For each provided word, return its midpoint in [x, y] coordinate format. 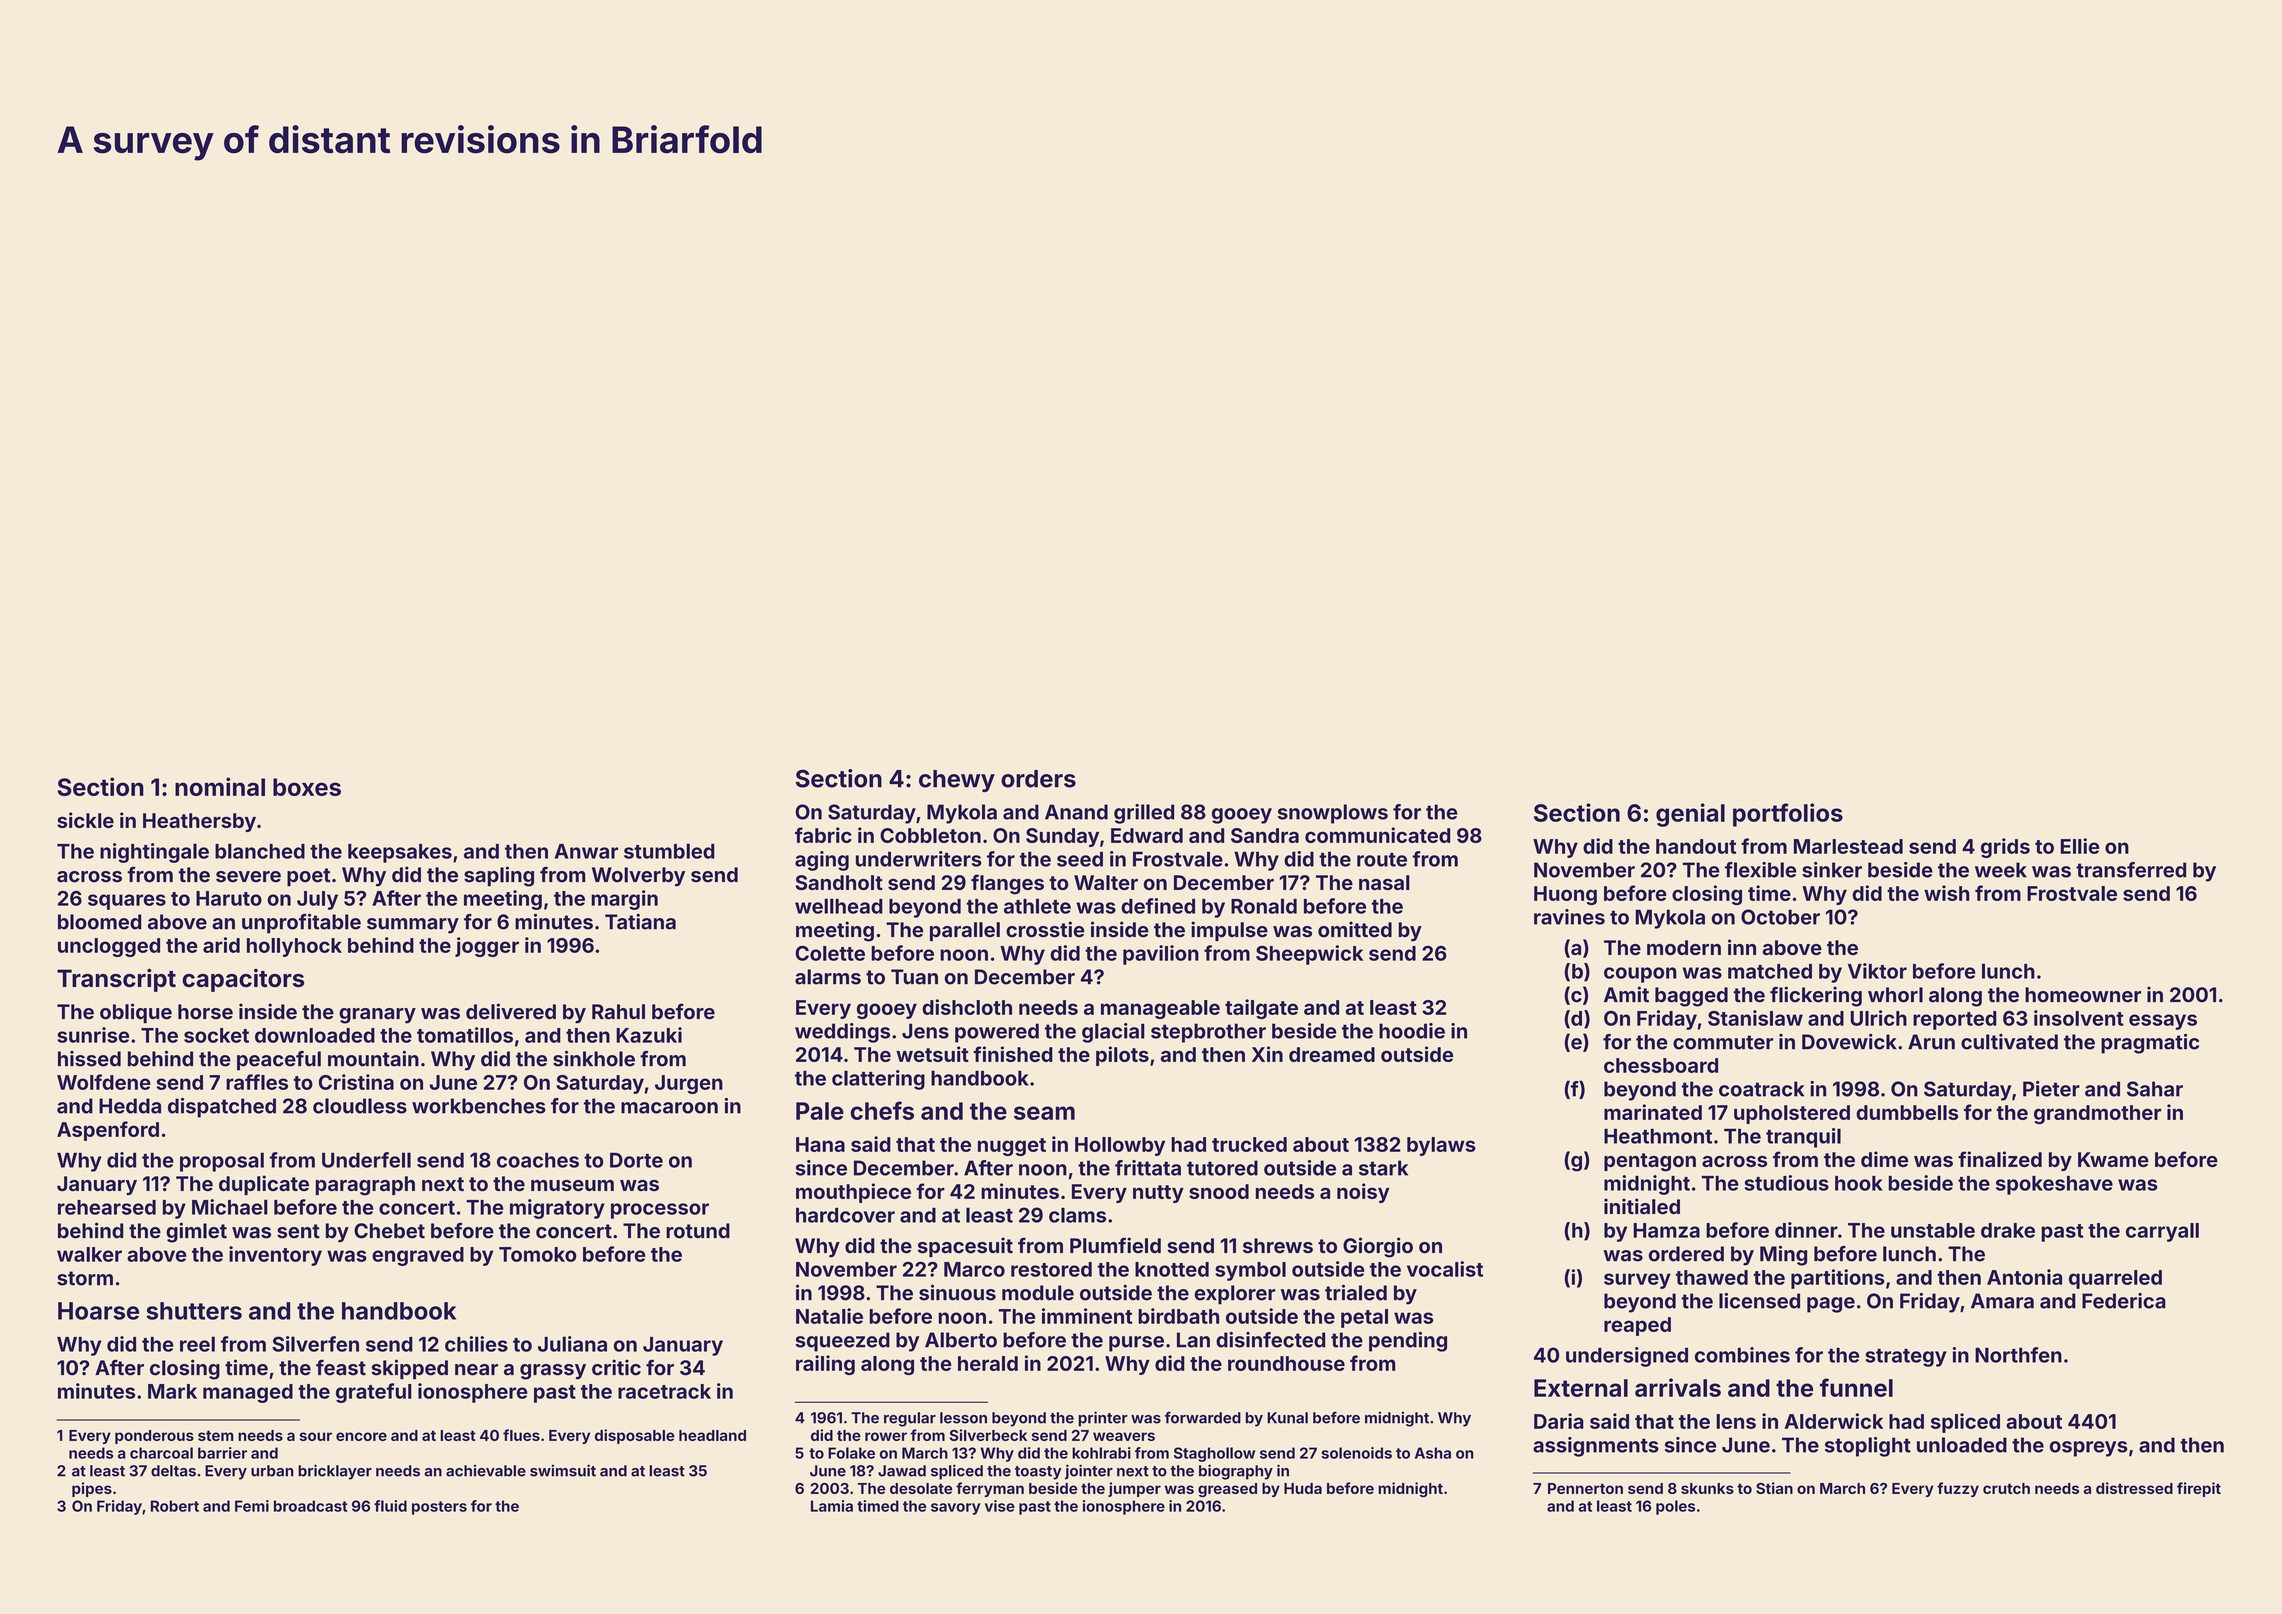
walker [89, 1254]
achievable [486, 1471]
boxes [307, 787]
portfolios [1788, 815]
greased [1227, 1490]
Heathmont [1658, 1136]
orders [1038, 779]
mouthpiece [853, 1193]
